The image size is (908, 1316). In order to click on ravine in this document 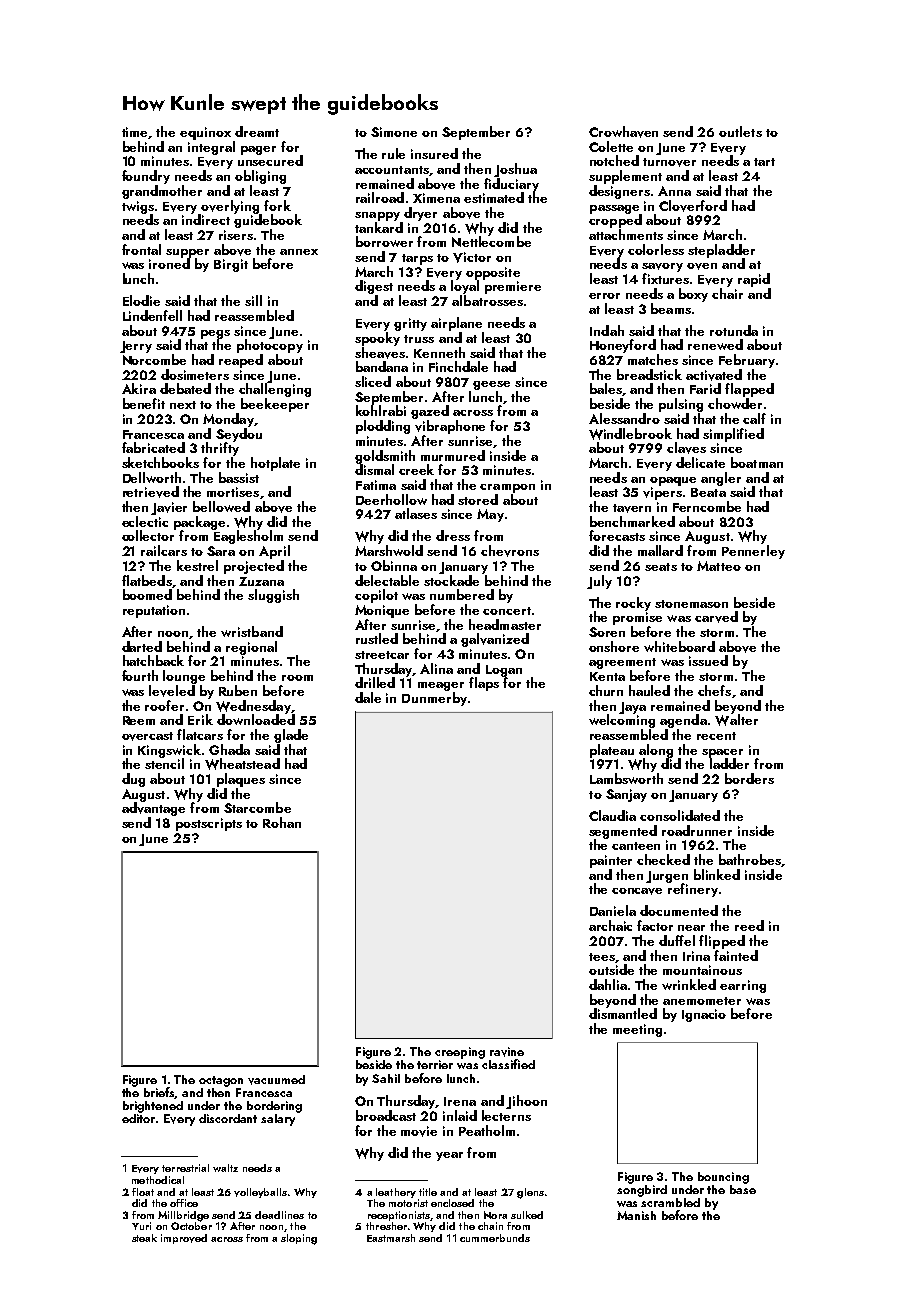, I will do `click(507, 1052)`.
